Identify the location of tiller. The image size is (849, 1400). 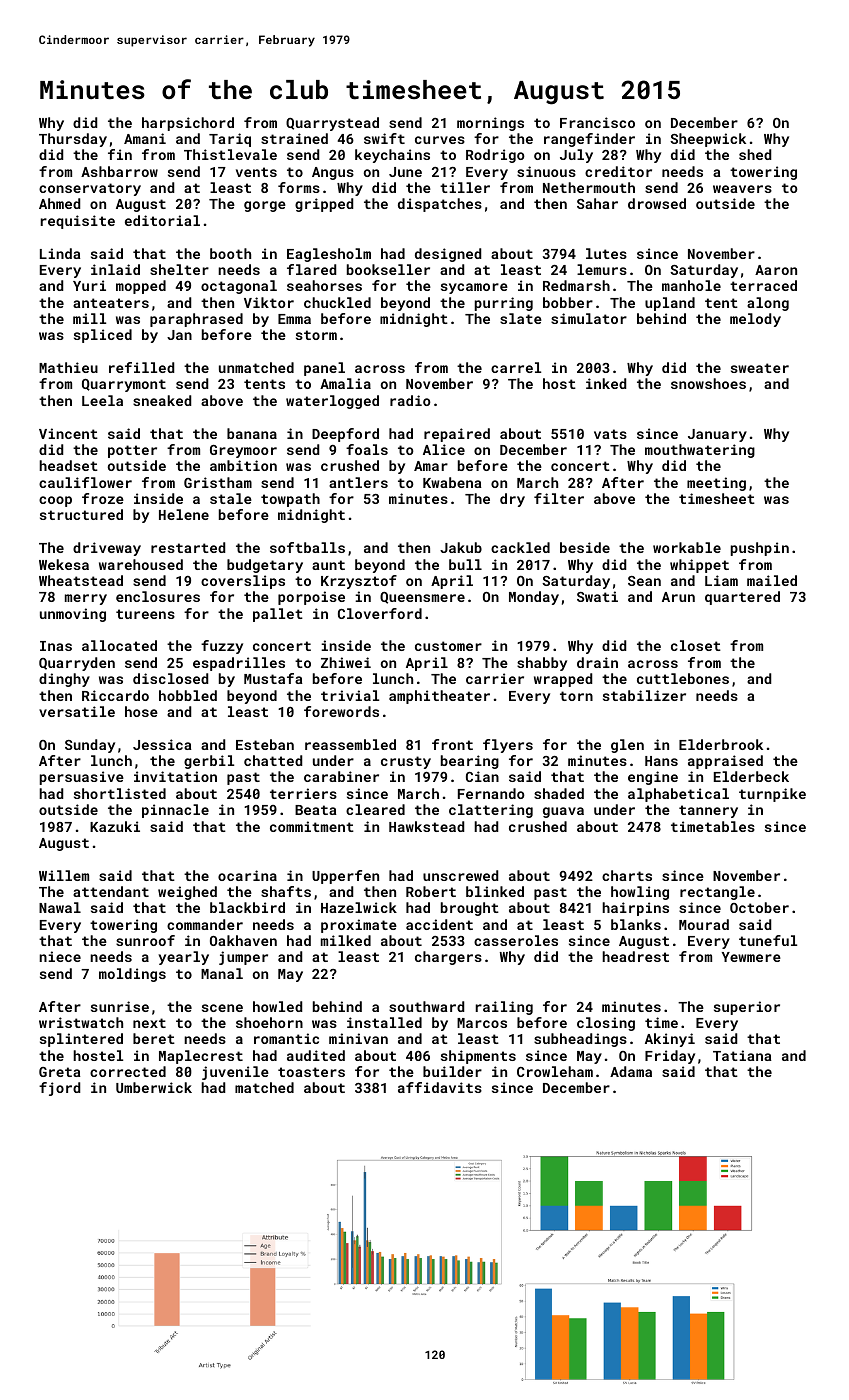
(465, 187).
